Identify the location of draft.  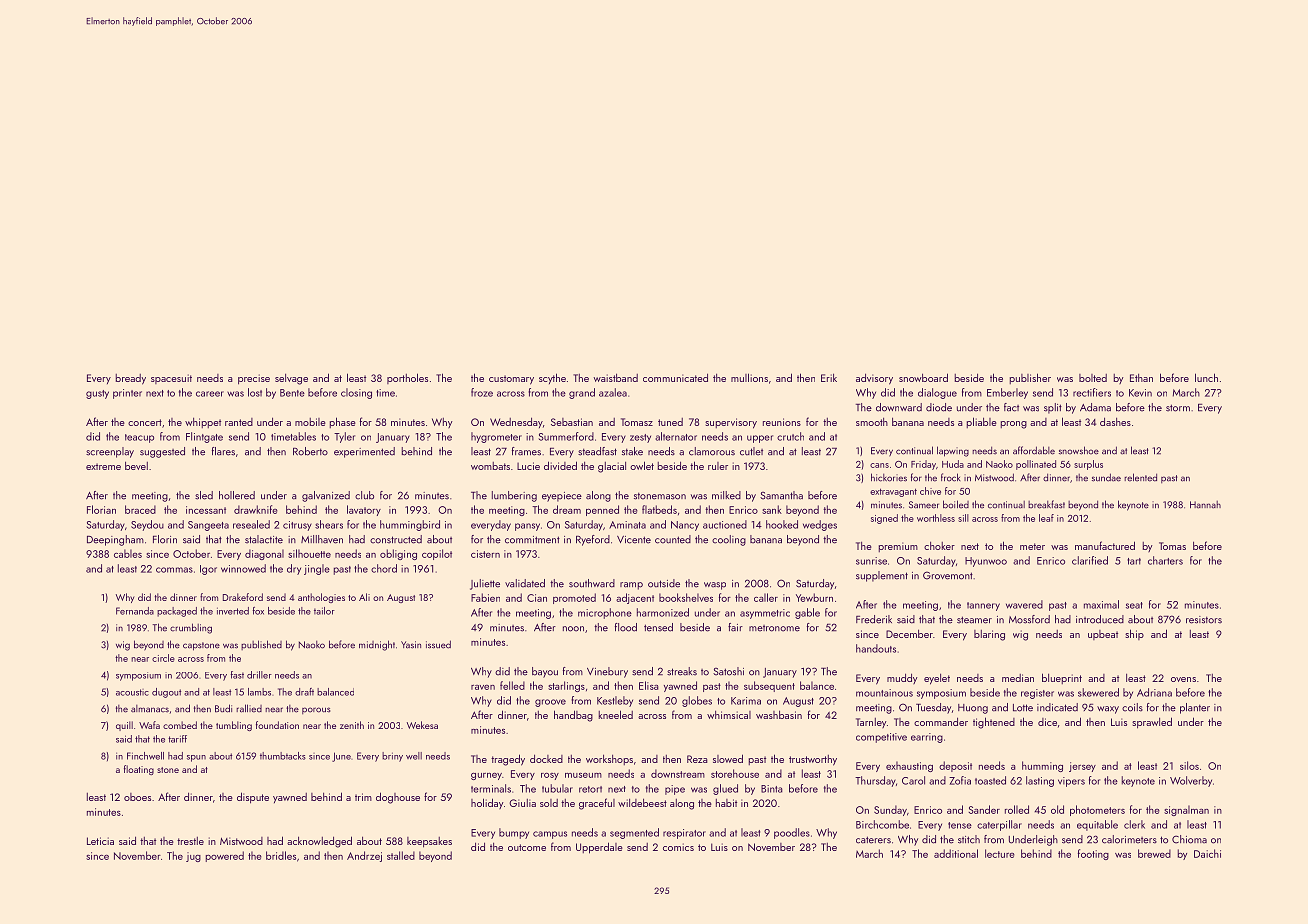
(304, 692).
